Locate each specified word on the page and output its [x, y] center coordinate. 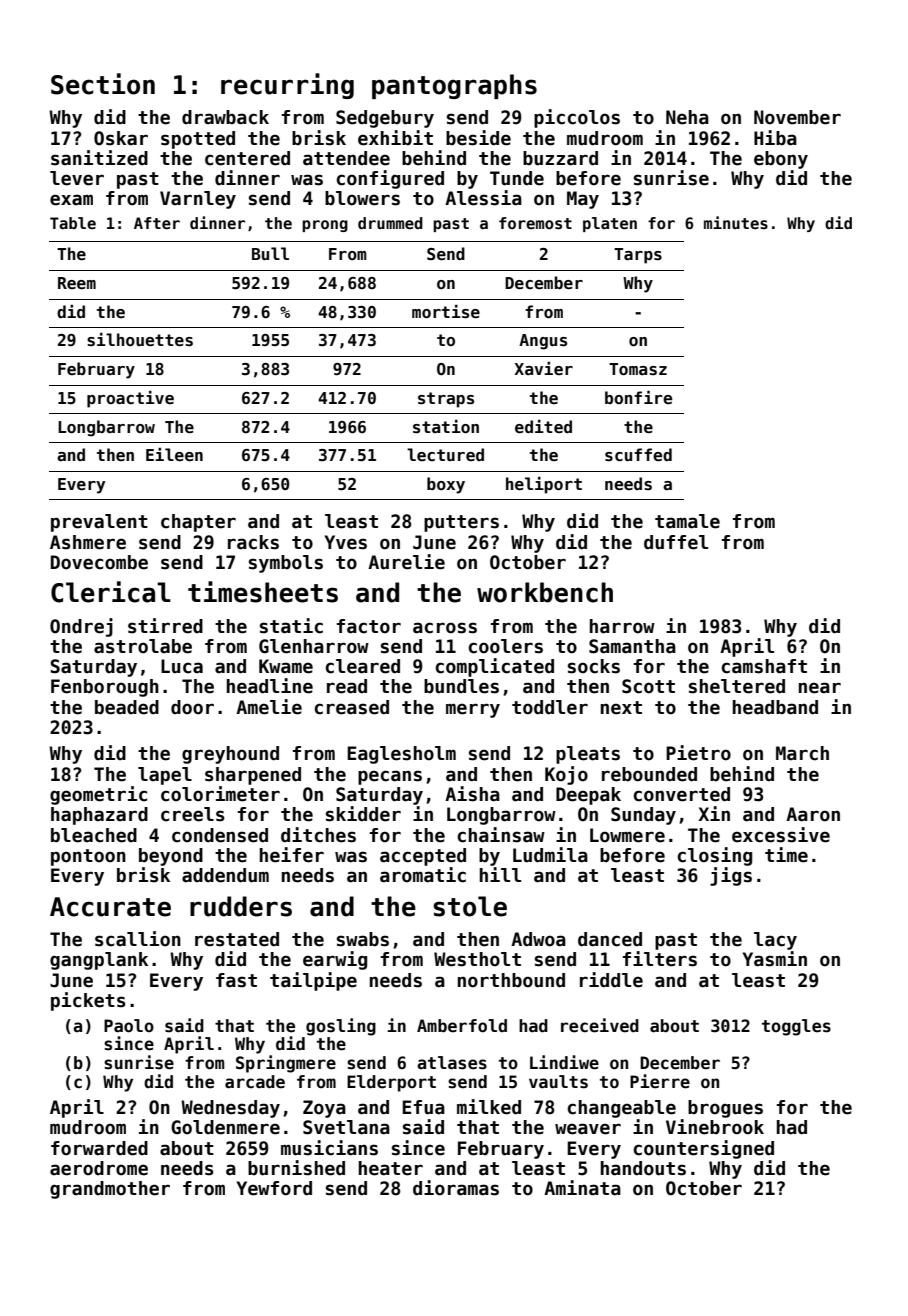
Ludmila [550, 855]
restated [237, 939]
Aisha [472, 794]
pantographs [454, 86]
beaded [127, 707]
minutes [736, 222]
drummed [390, 223]
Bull [270, 253]
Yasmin [775, 959]
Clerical [111, 592]
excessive [781, 835]
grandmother [110, 1190]
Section [103, 84]
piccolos [577, 118]
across [445, 628]
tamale [687, 521]
